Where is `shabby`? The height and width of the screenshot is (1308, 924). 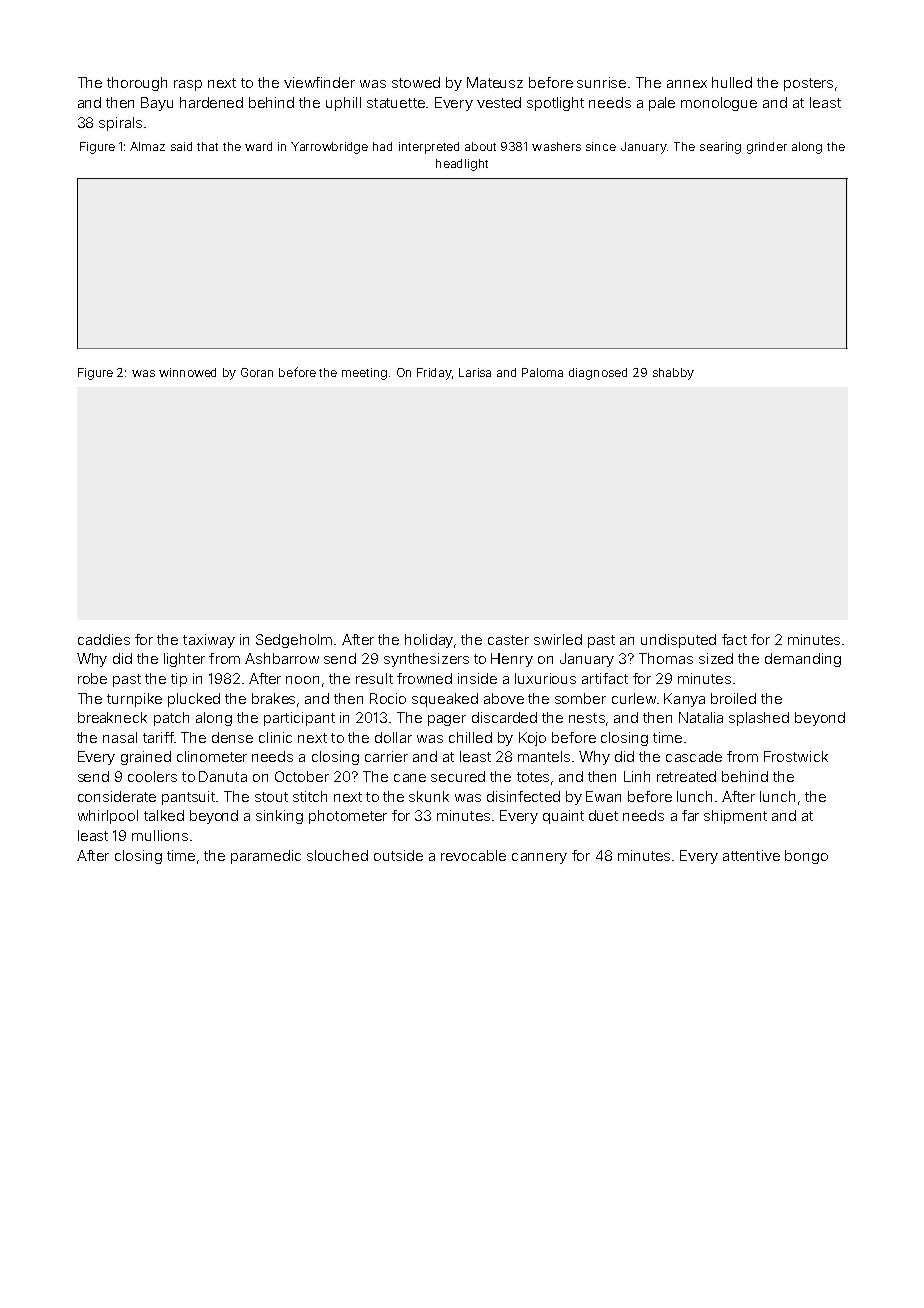 shabby is located at coordinates (673, 374).
